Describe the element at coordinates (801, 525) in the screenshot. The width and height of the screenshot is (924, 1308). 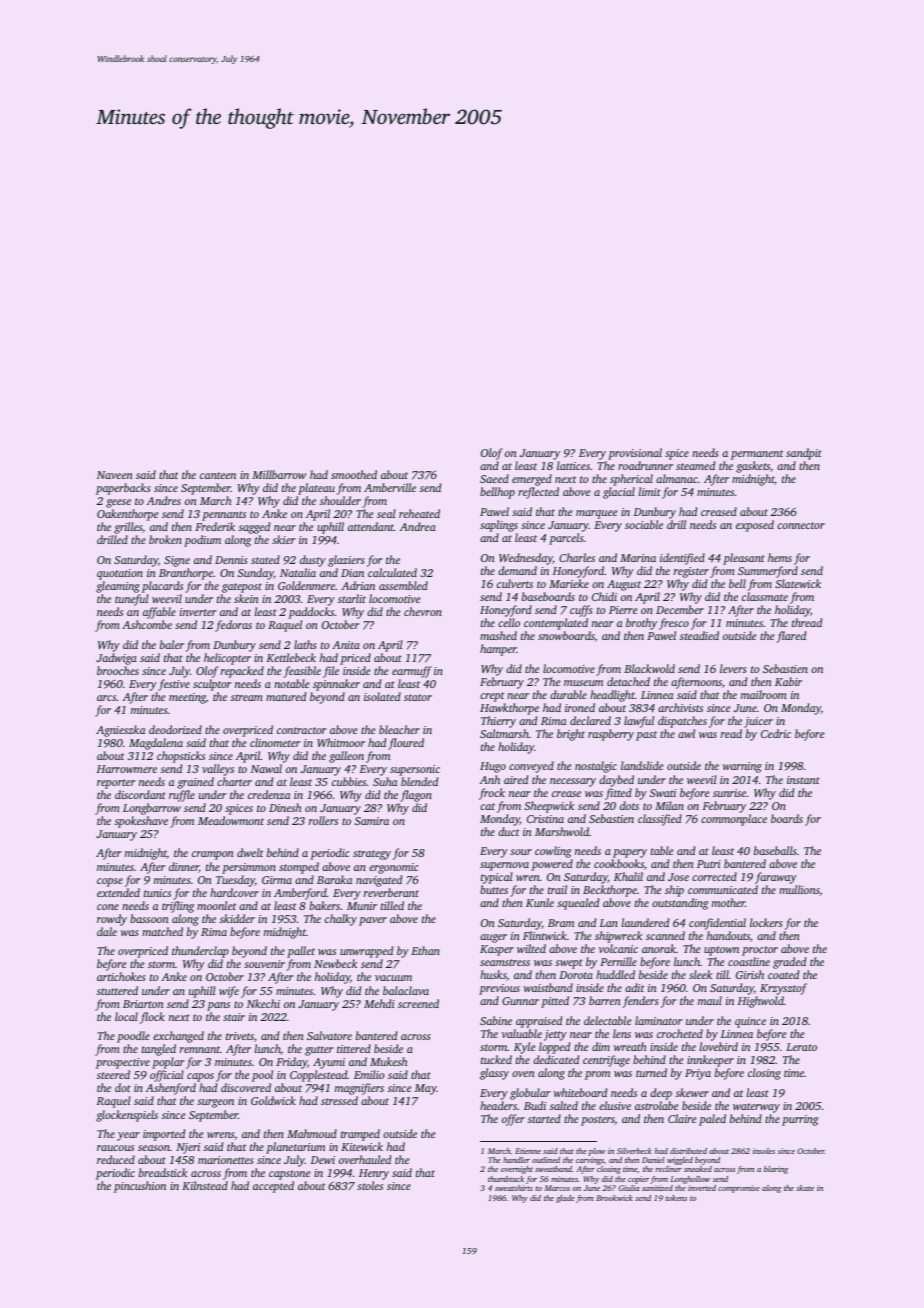
I see `connector` at that location.
